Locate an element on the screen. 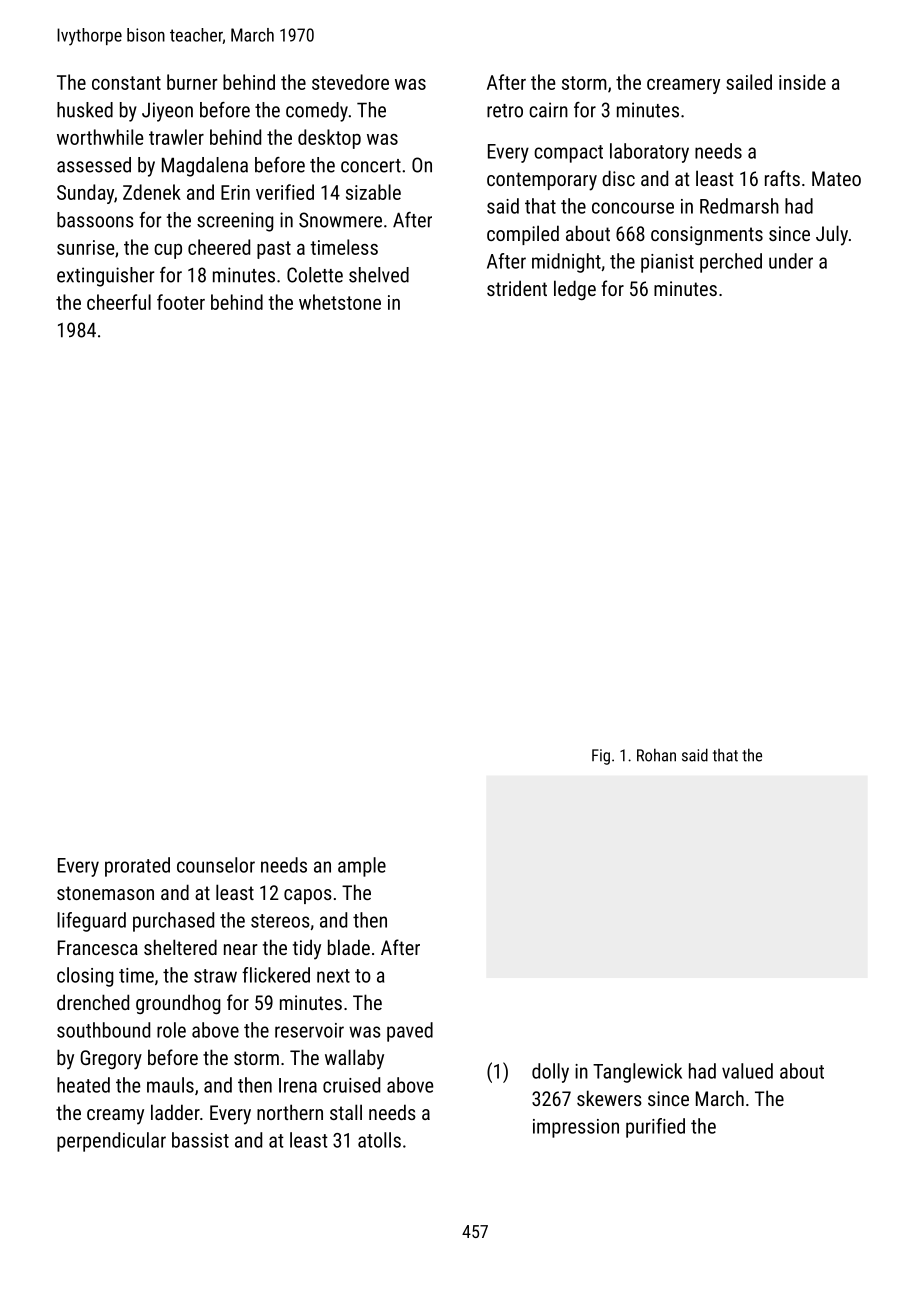  stevedore is located at coordinates (350, 82).
